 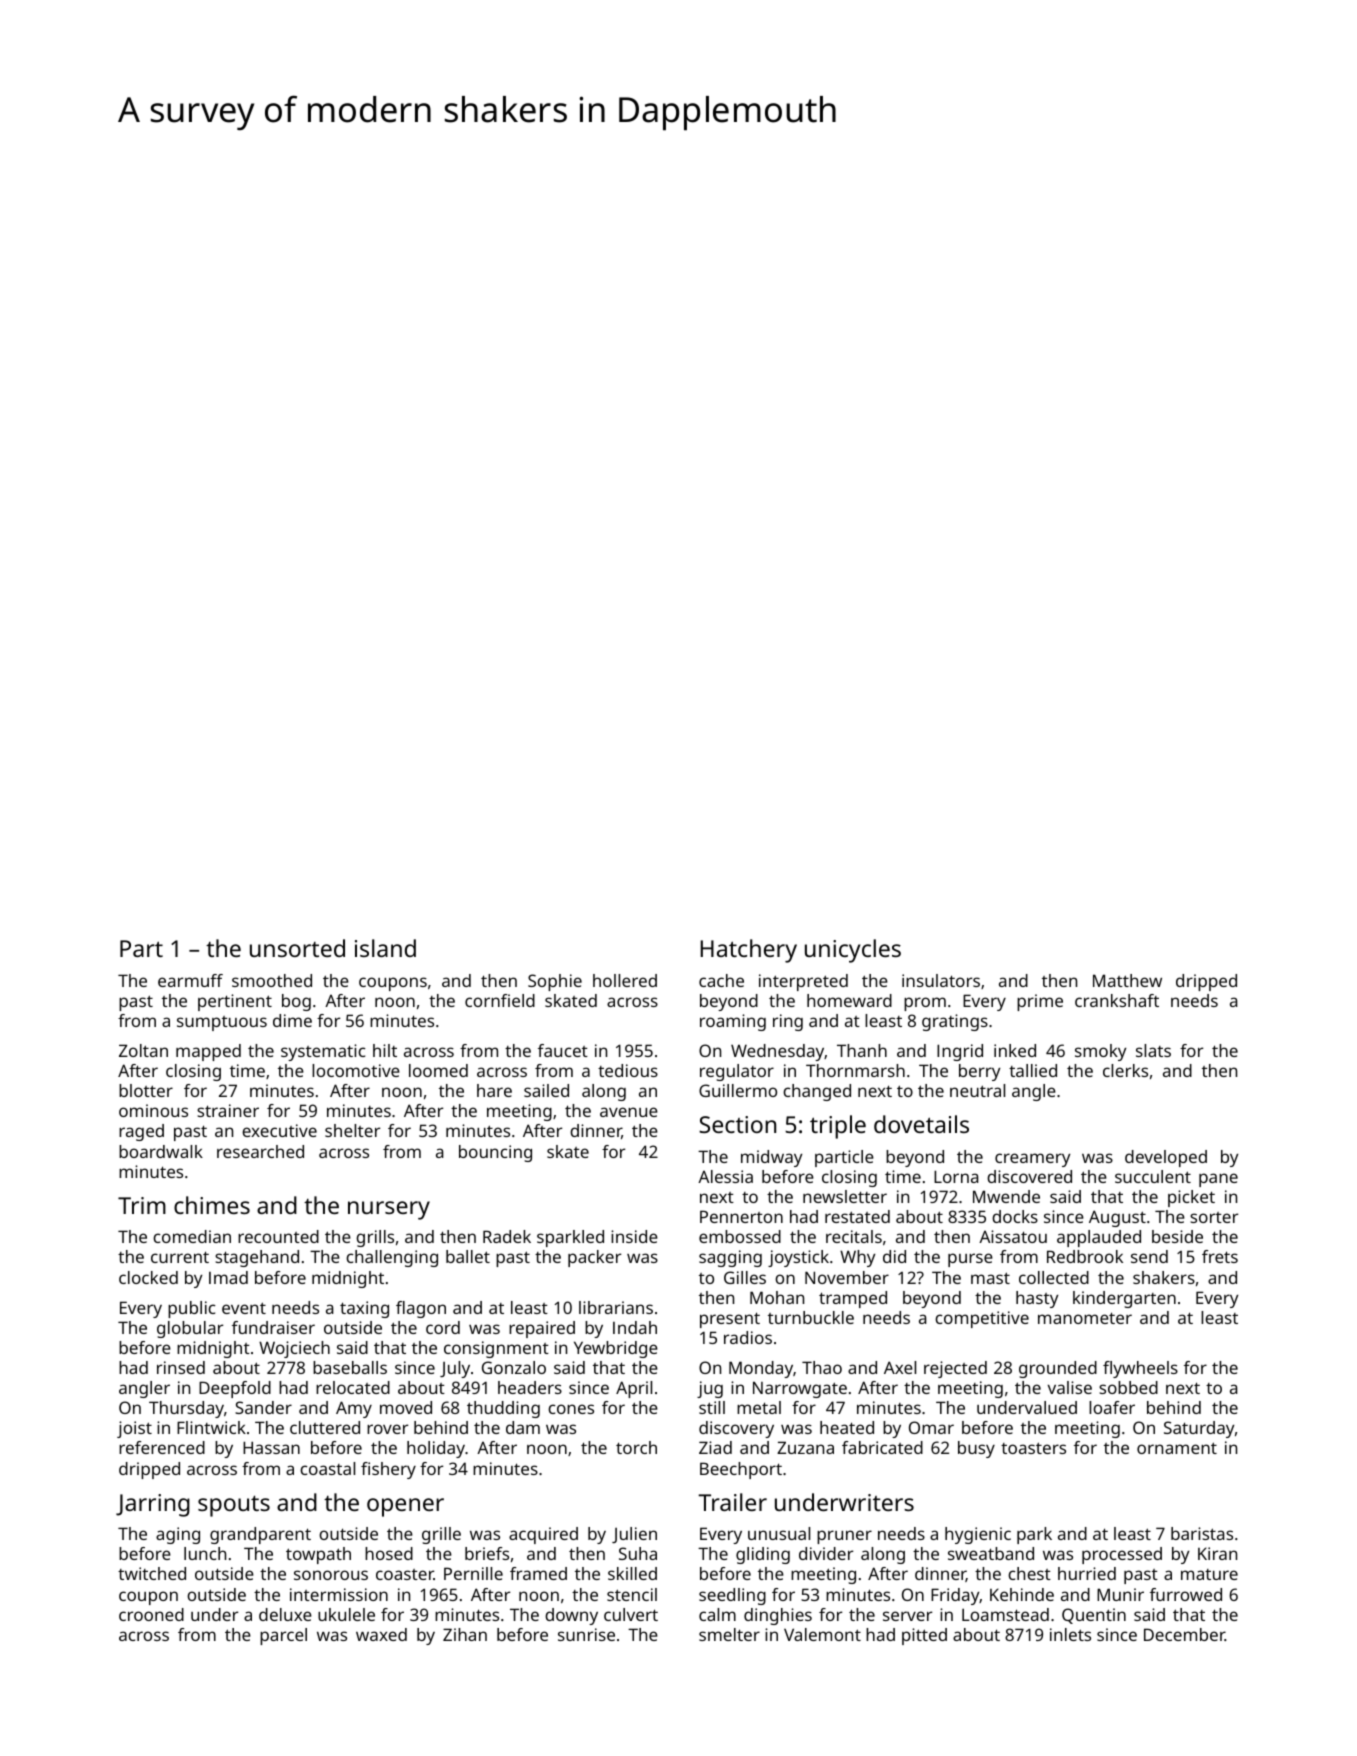 I want to click on coaster, so click(x=405, y=1574).
